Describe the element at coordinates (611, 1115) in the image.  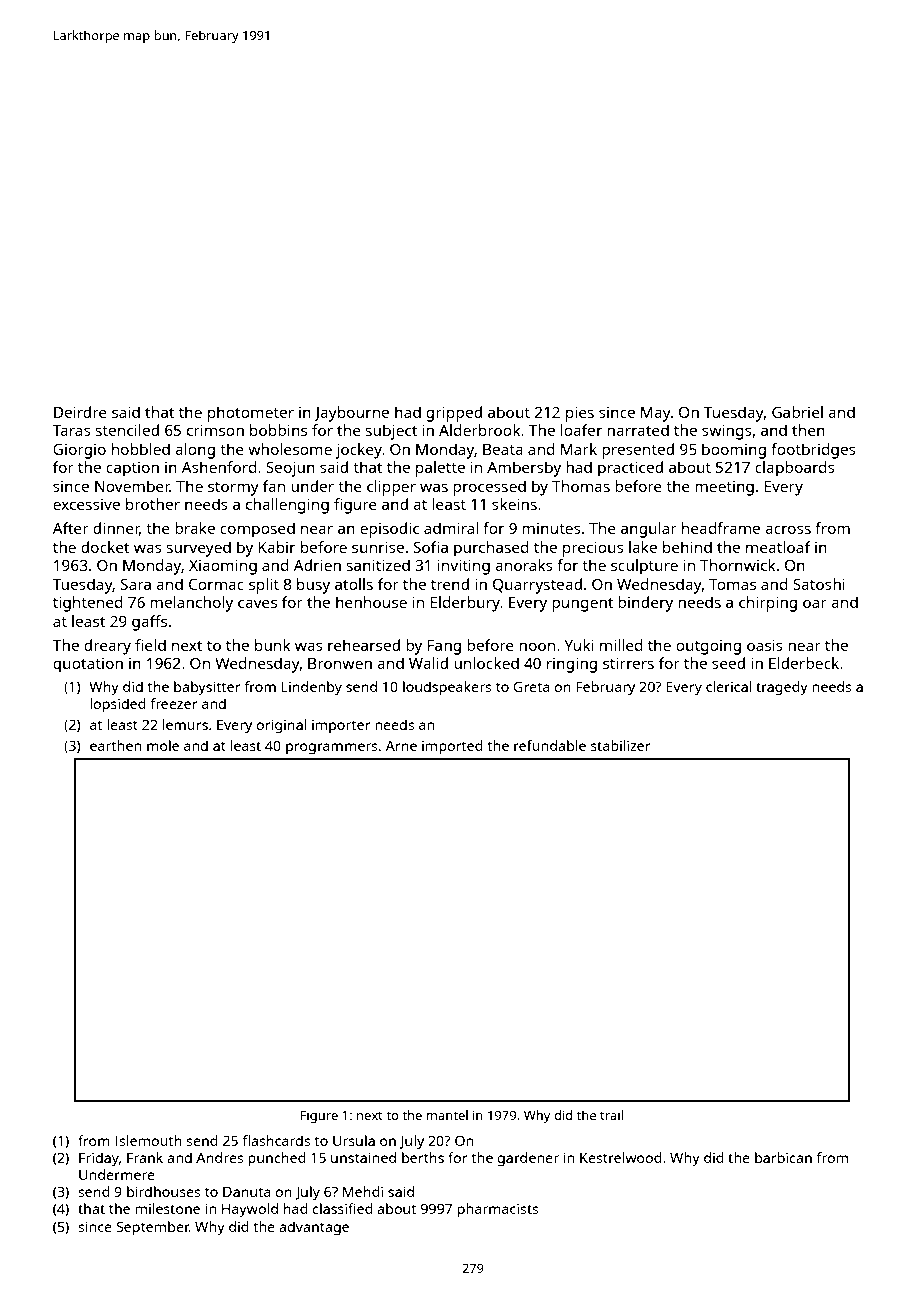
I see `trail` at that location.
